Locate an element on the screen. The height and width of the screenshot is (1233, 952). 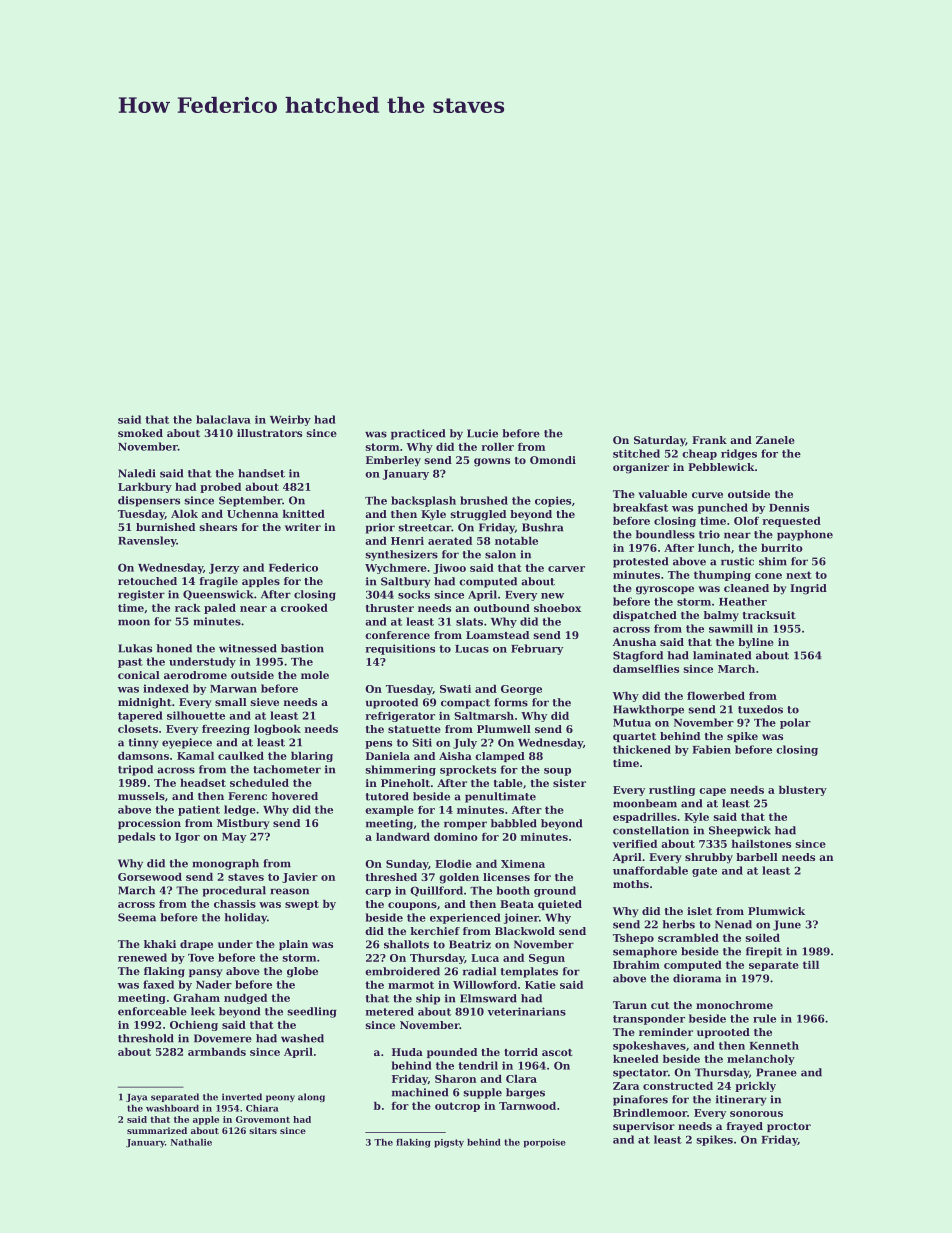
pedals is located at coordinates (136, 837).
